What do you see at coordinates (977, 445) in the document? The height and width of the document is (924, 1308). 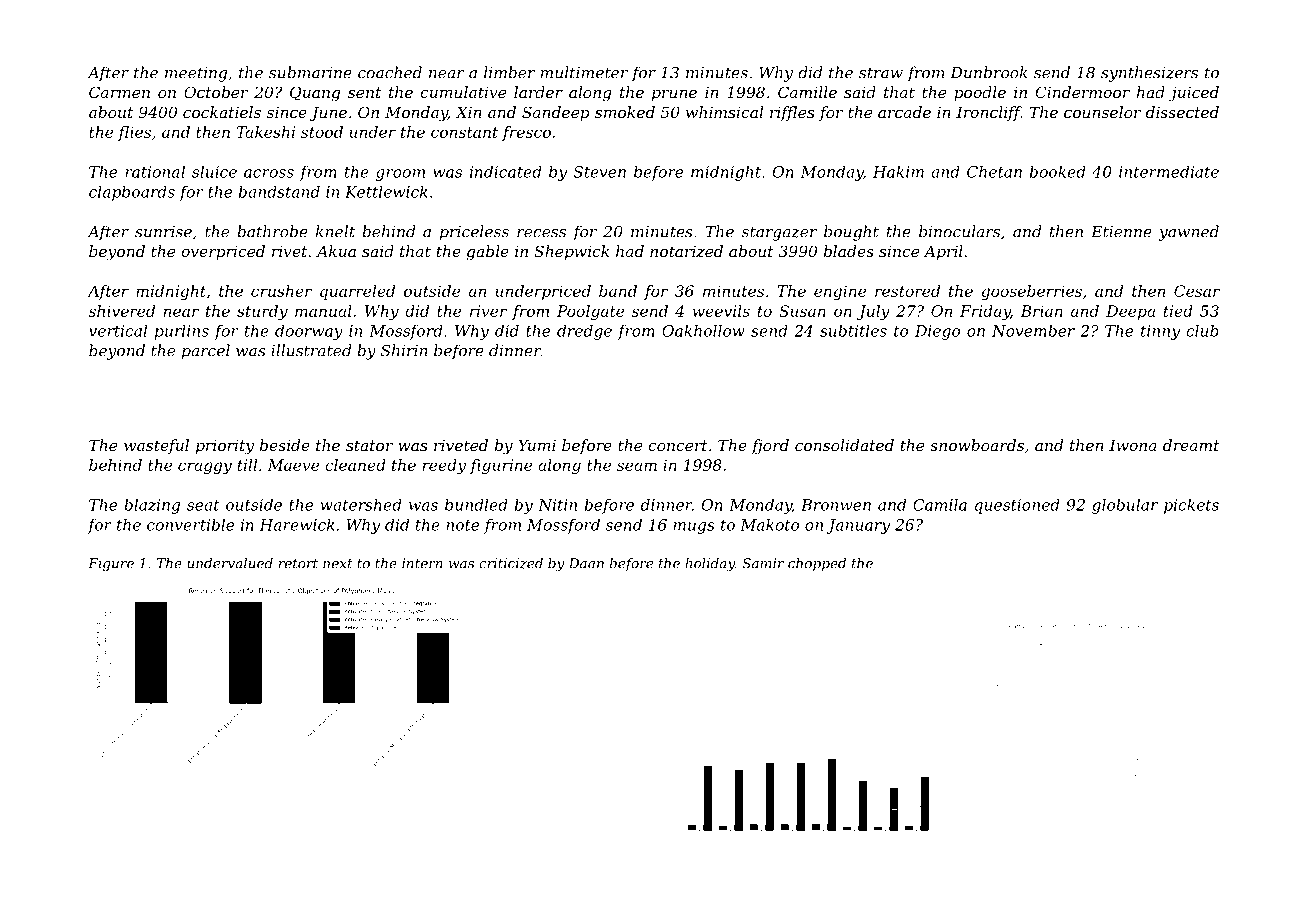 I see `snowboards` at bounding box center [977, 445].
